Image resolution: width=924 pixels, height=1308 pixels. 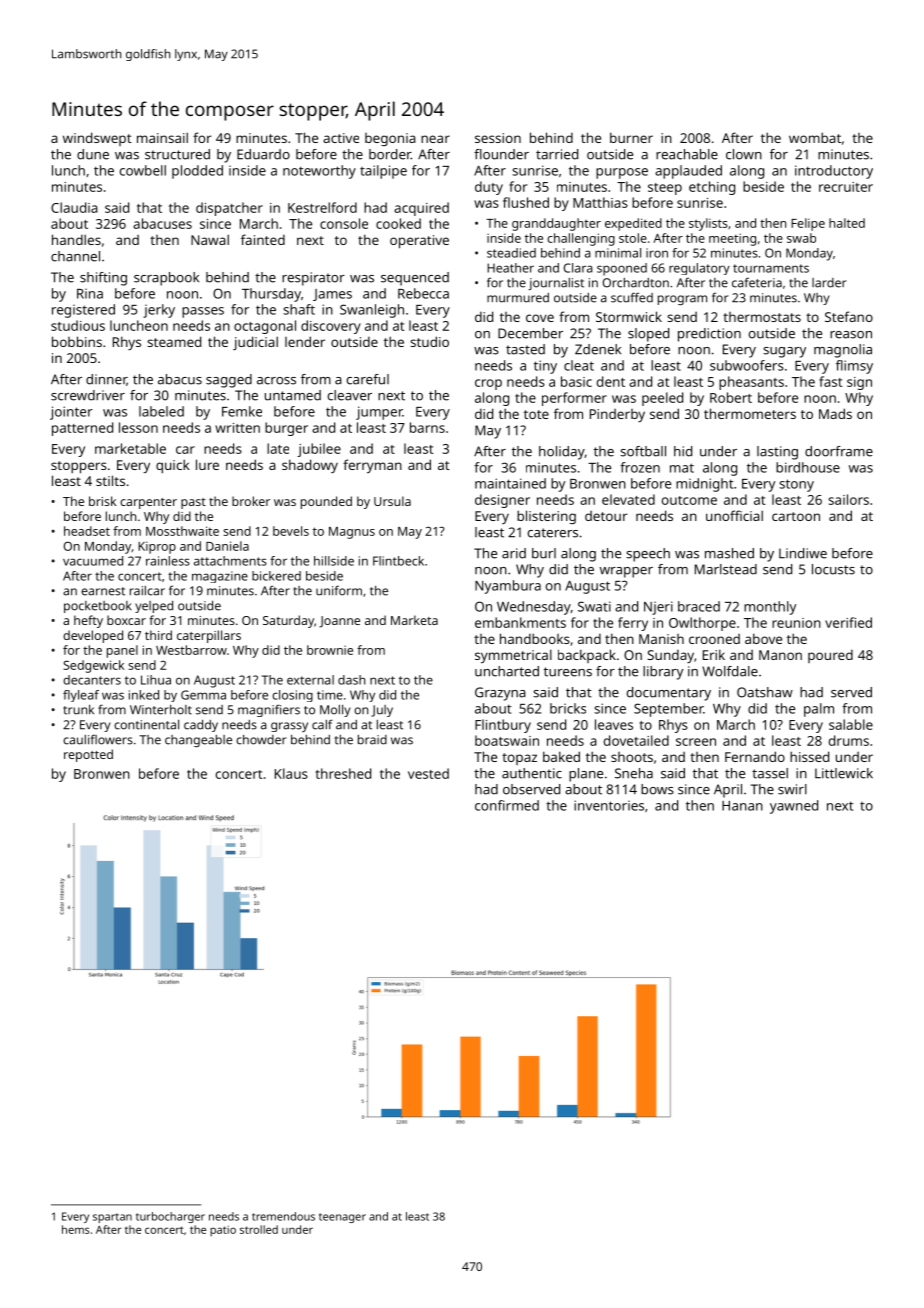 I want to click on hems, so click(x=75, y=1229).
